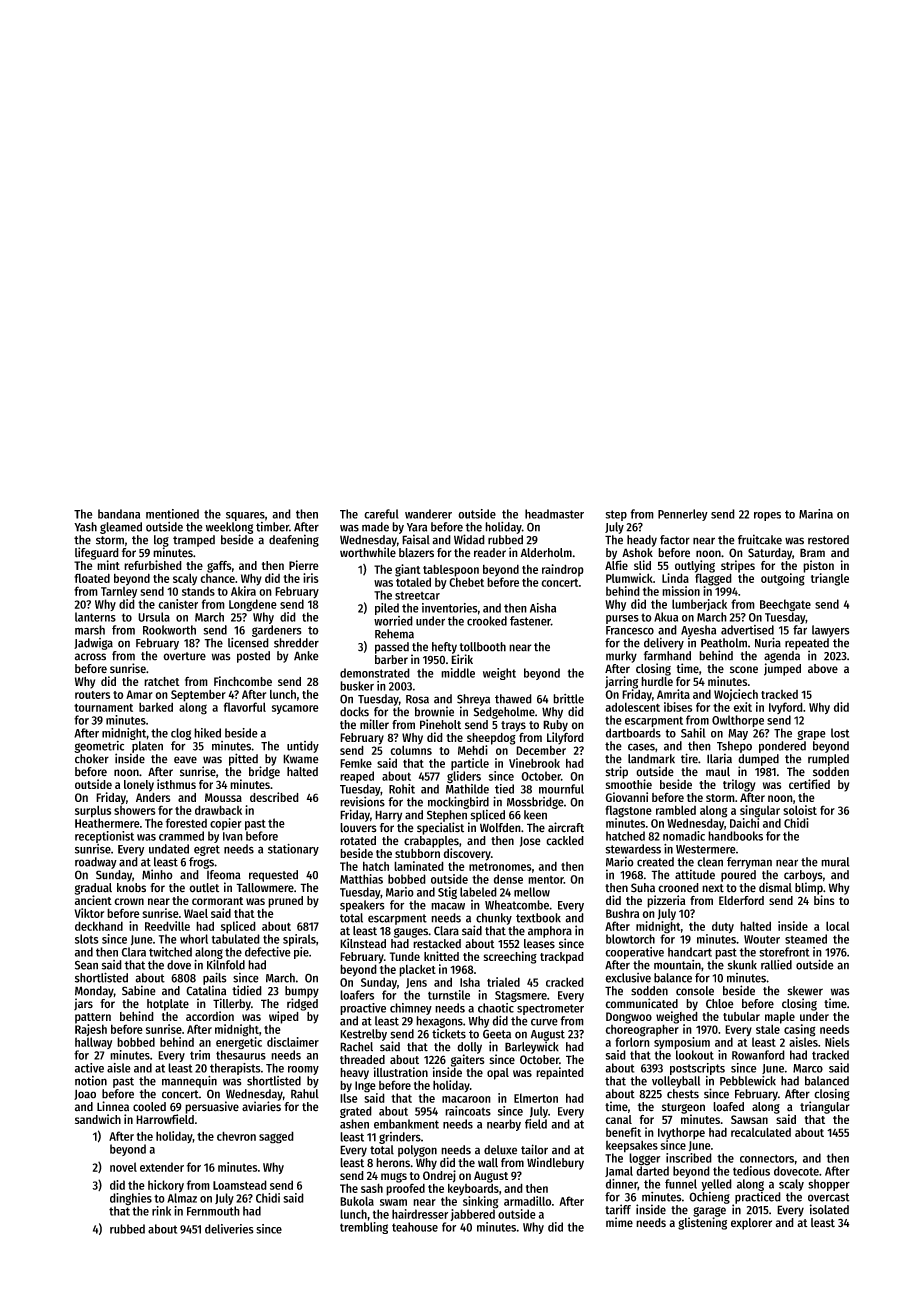  What do you see at coordinates (119, 514) in the document?
I see `bandana` at bounding box center [119, 514].
